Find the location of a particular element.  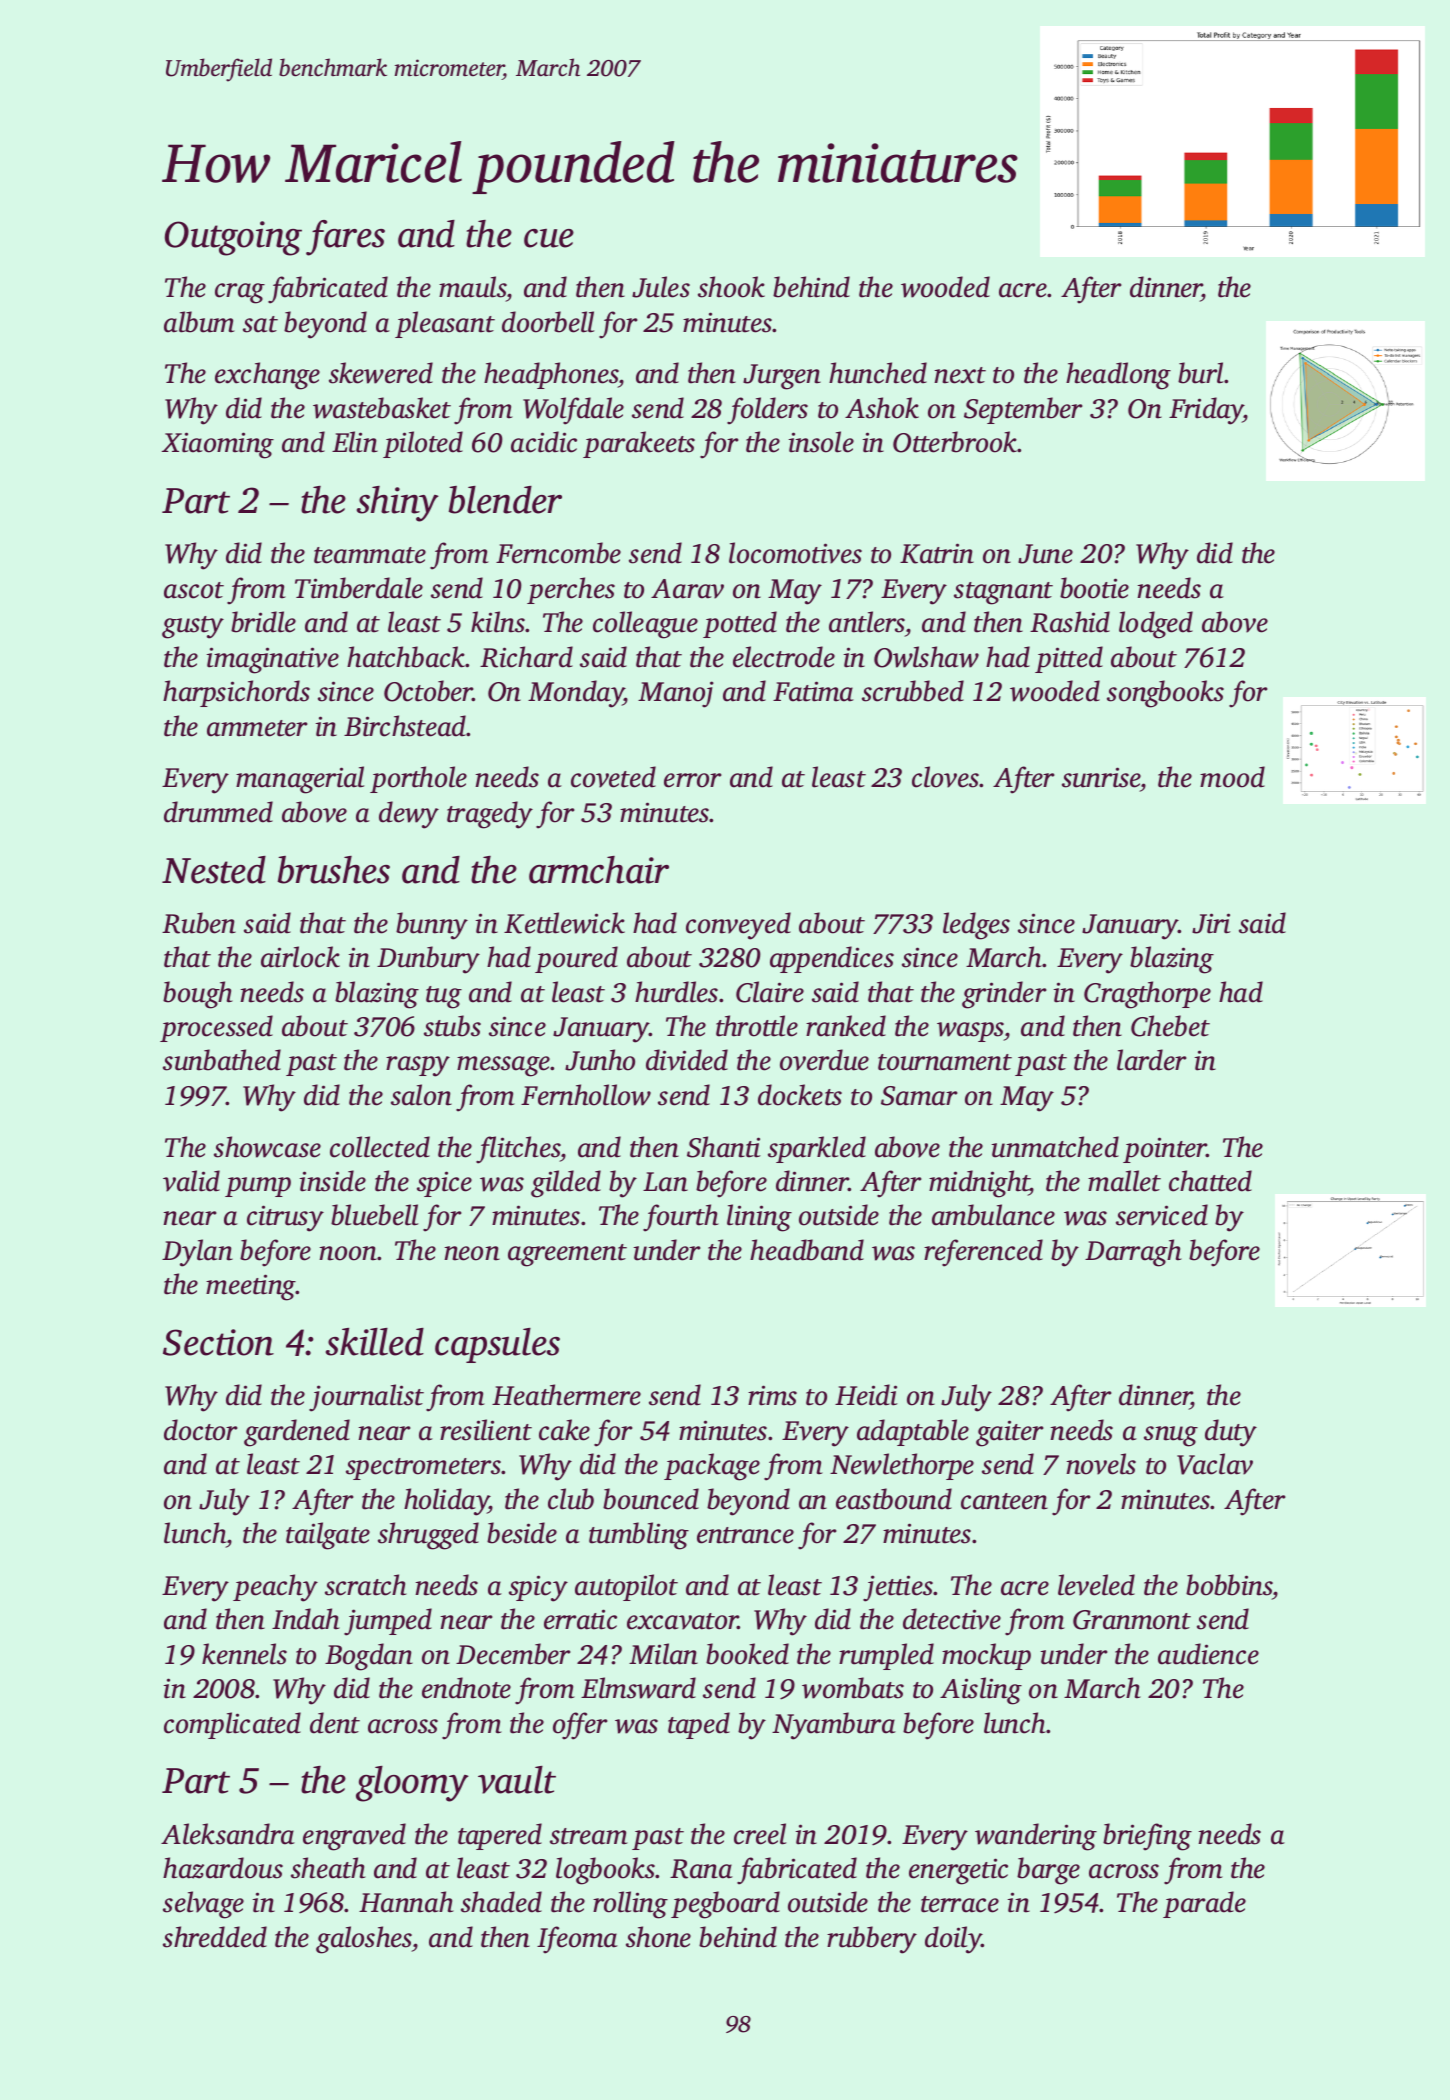

locomotives is located at coordinates (795, 553).
